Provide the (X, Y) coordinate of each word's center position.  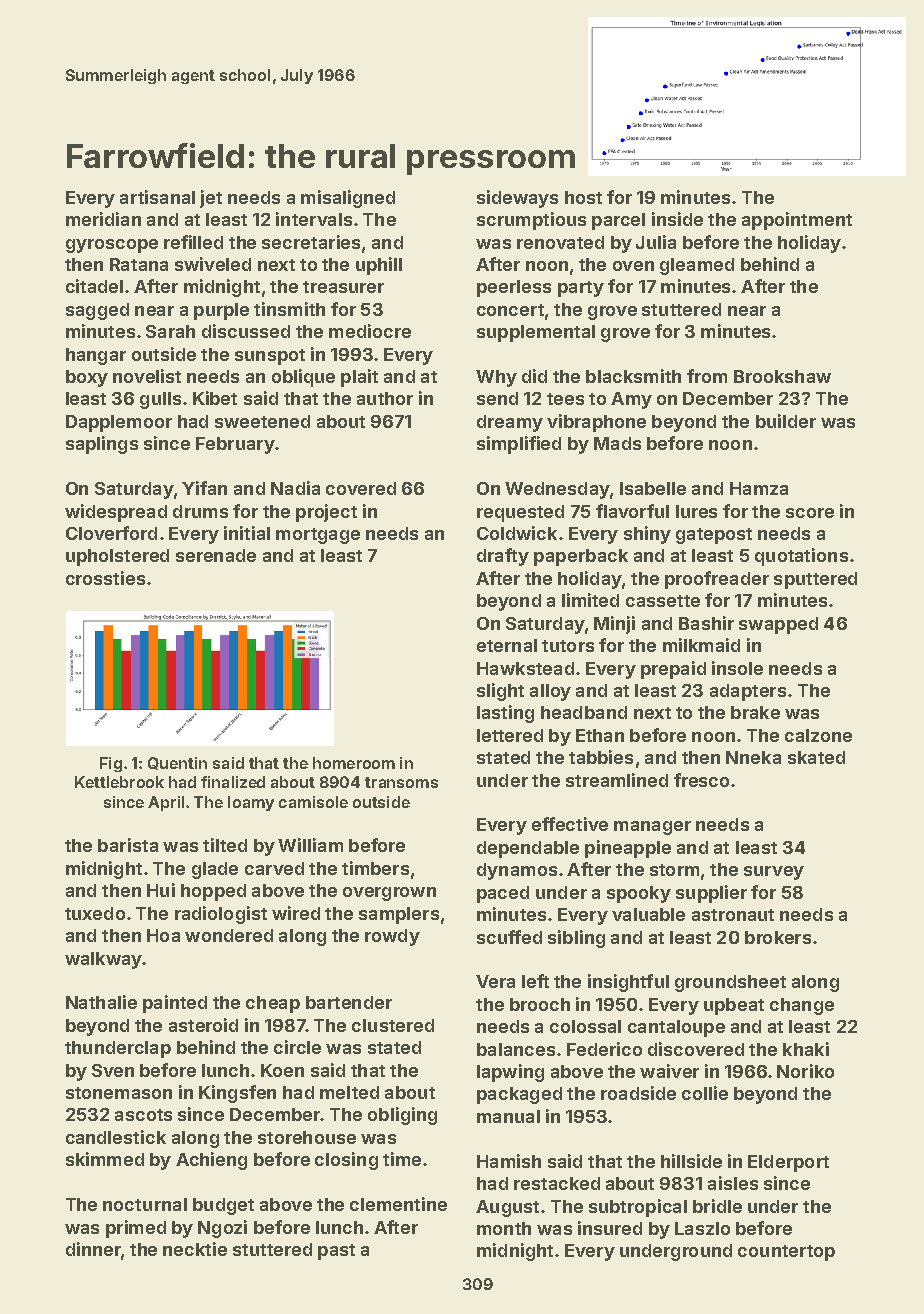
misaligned (348, 199)
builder (786, 421)
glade (215, 870)
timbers (375, 868)
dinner (93, 1249)
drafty (503, 557)
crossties (105, 578)
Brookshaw (782, 376)
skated (816, 757)
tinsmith (289, 309)
